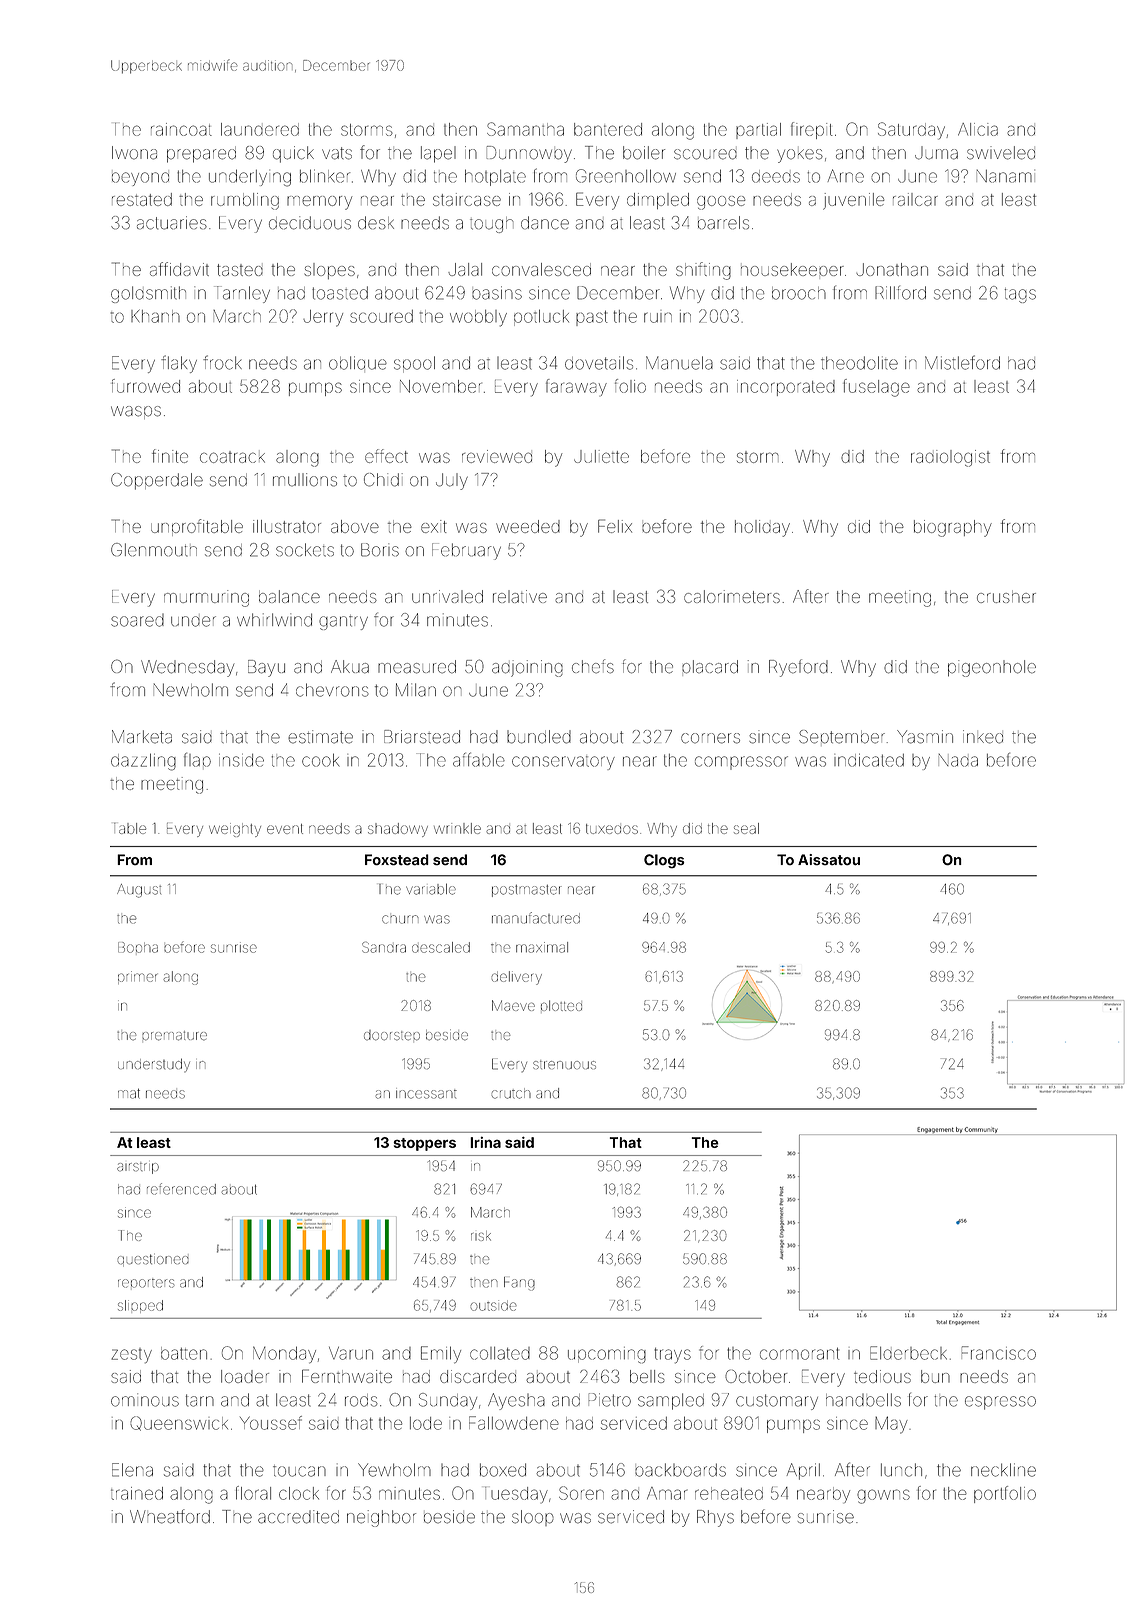 The height and width of the document is (1623, 1147). Describe the element at coordinates (1001, 153) in the document. I see `swiveled` at that location.
